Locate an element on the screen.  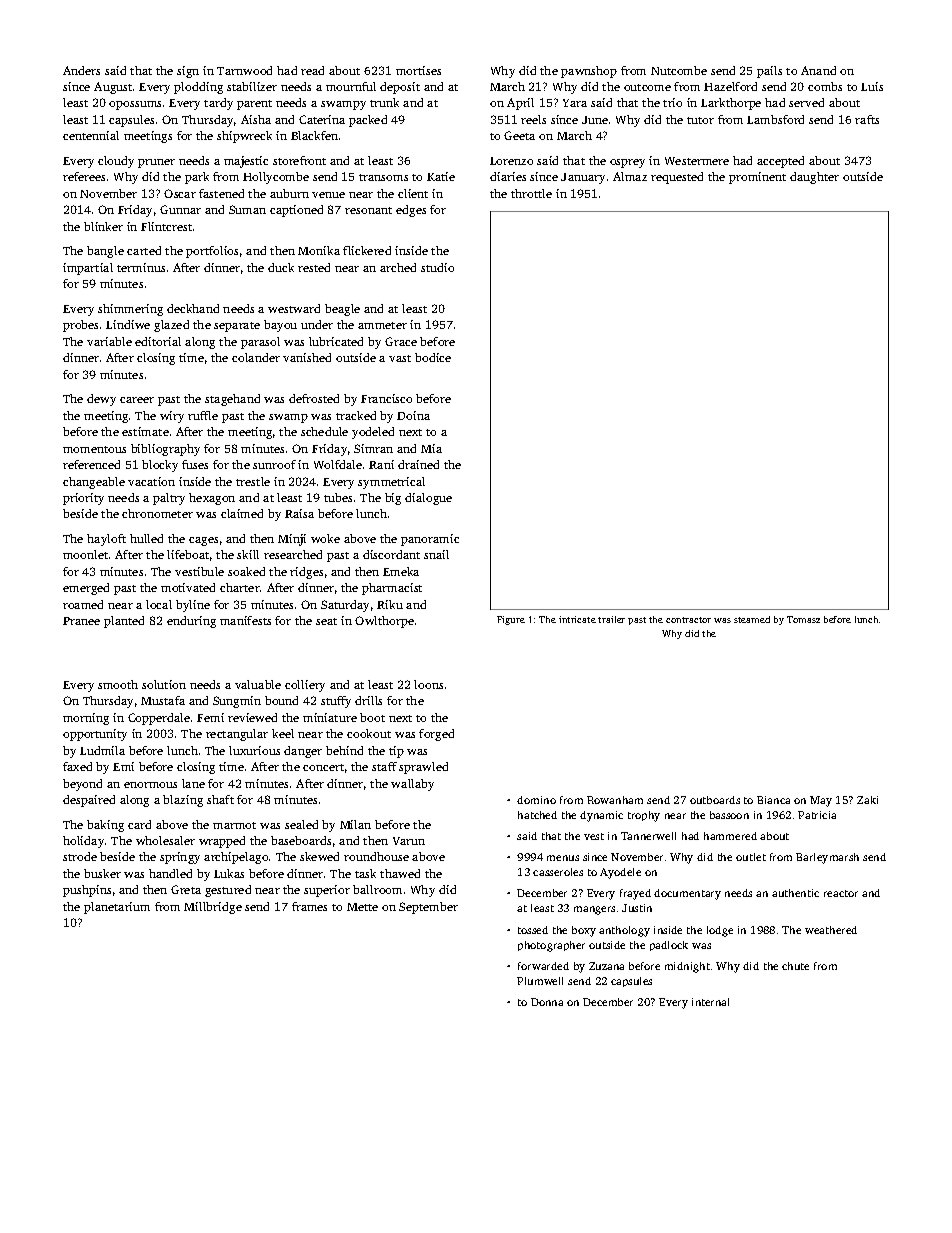
Tomasz is located at coordinates (803, 619).
